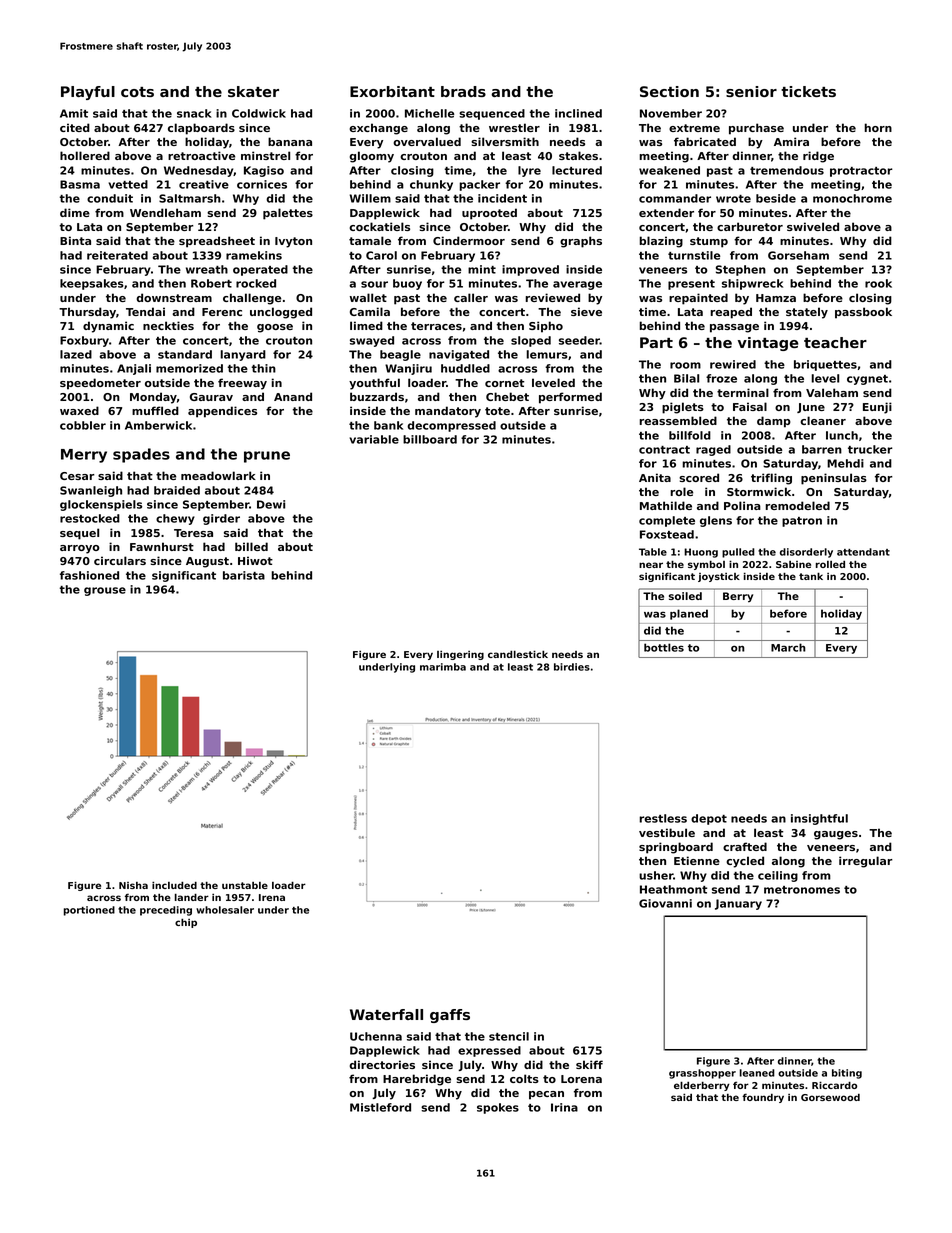 Image resolution: width=952 pixels, height=1233 pixels. What do you see at coordinates (380, 1107) in the screenshot?
I see `Mistleford` at bounding box center [380, 1107].
